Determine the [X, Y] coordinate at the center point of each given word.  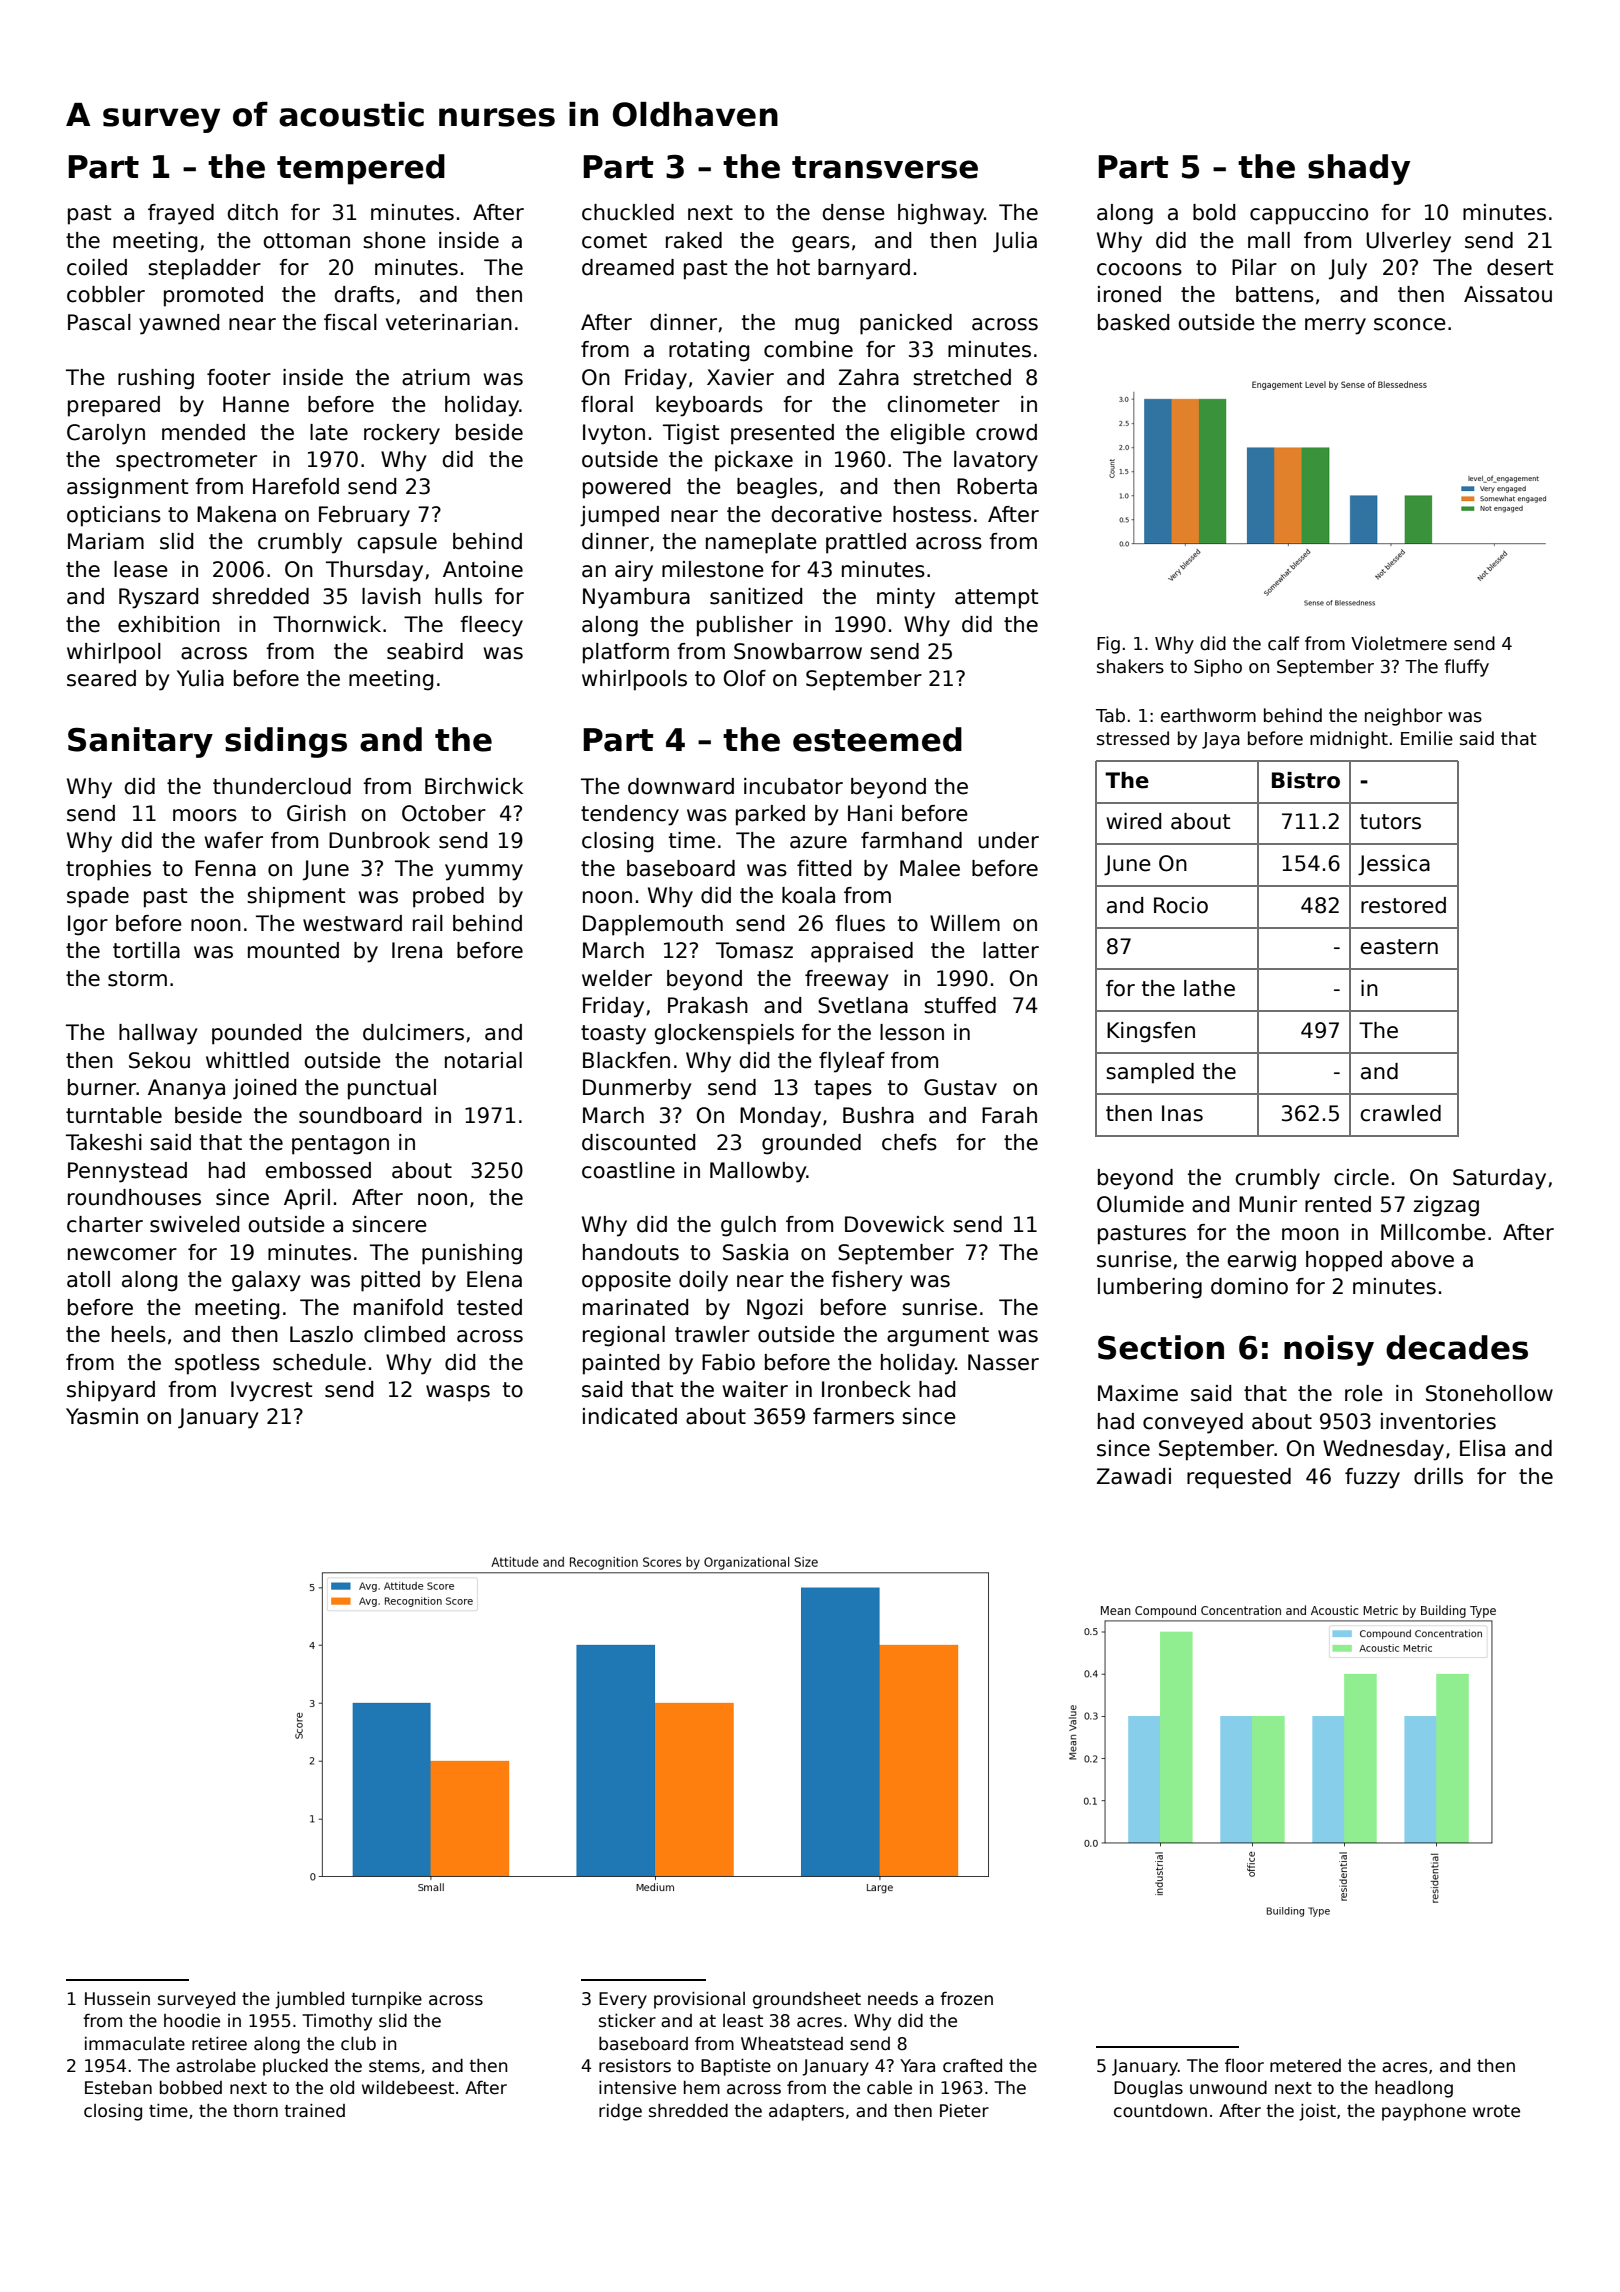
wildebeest [408, 2088]
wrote [1496, 2111]
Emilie [1427, 738]
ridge [620, 2112]
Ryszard [158, 598]
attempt [996, 599]
